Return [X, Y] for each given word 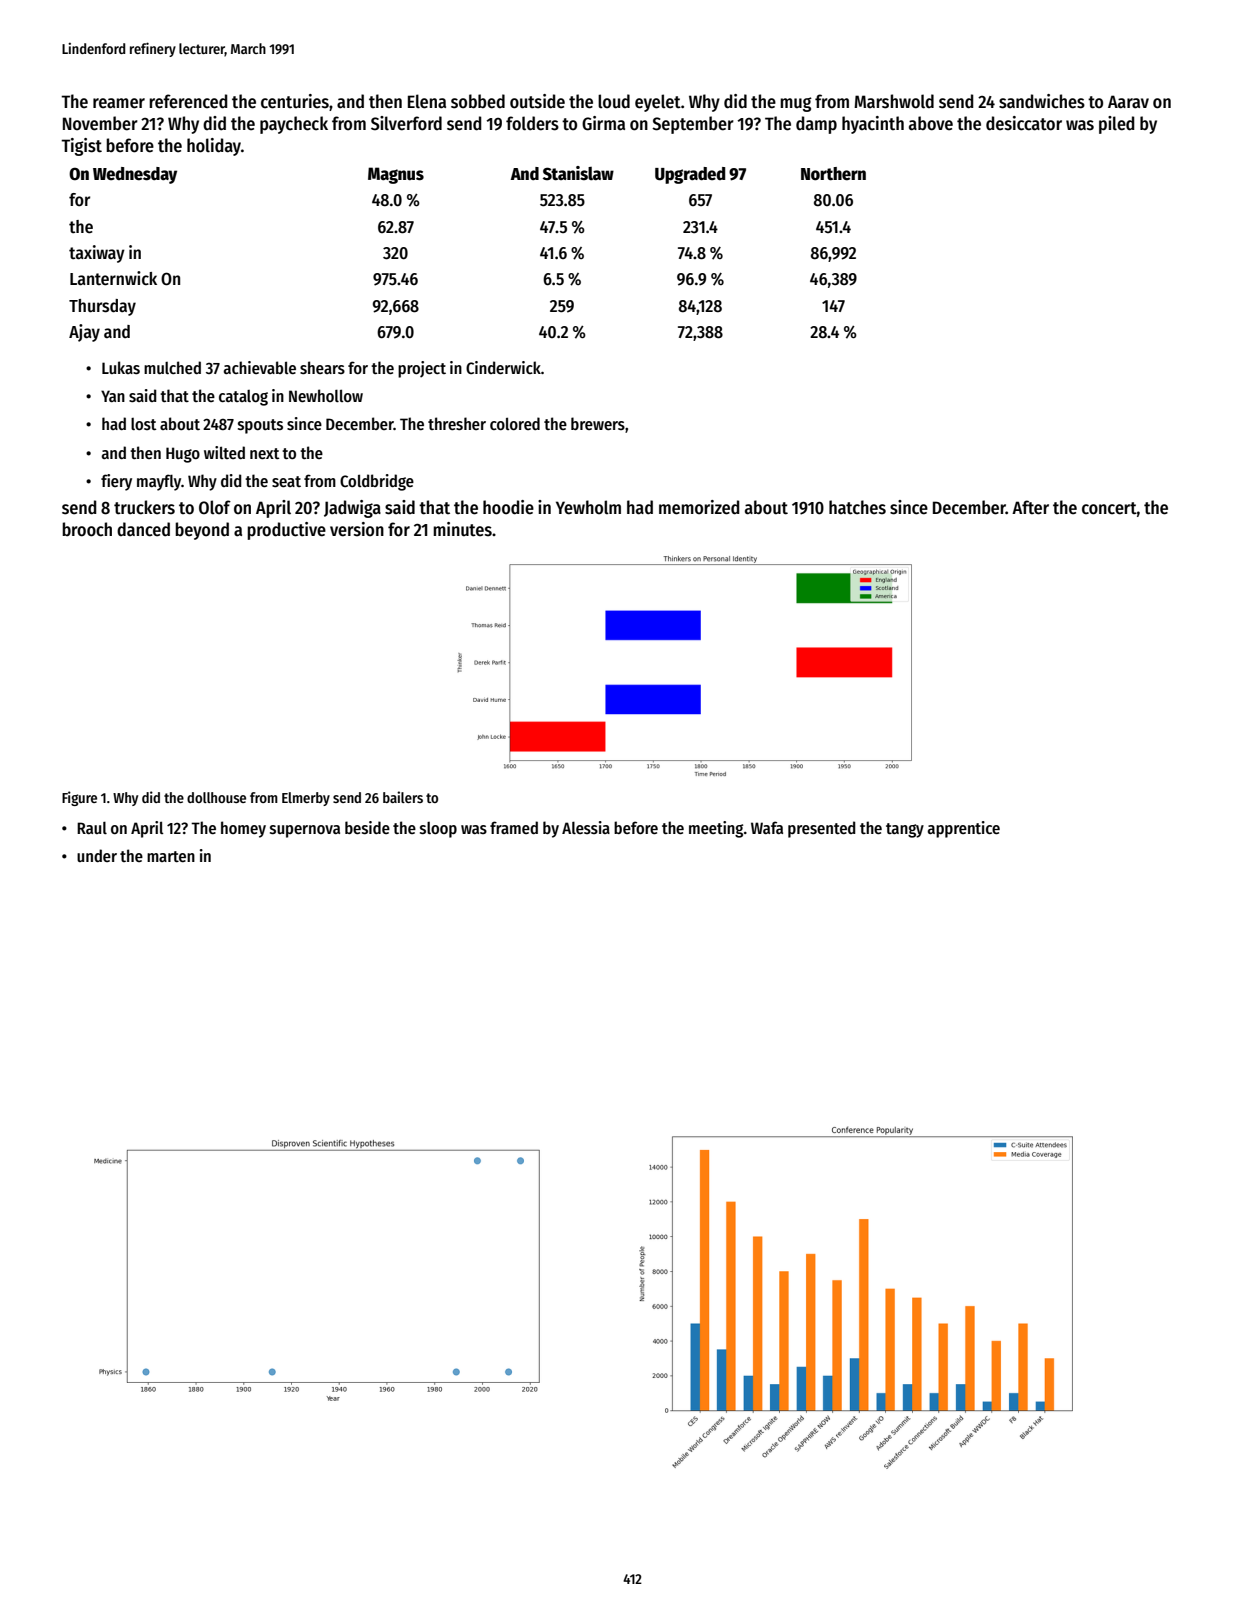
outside [537, 101]
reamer [119, 103]
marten [171, 856]
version [357, 529]
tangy [905, 830]
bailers [403, 797]
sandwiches [1042, 101]
